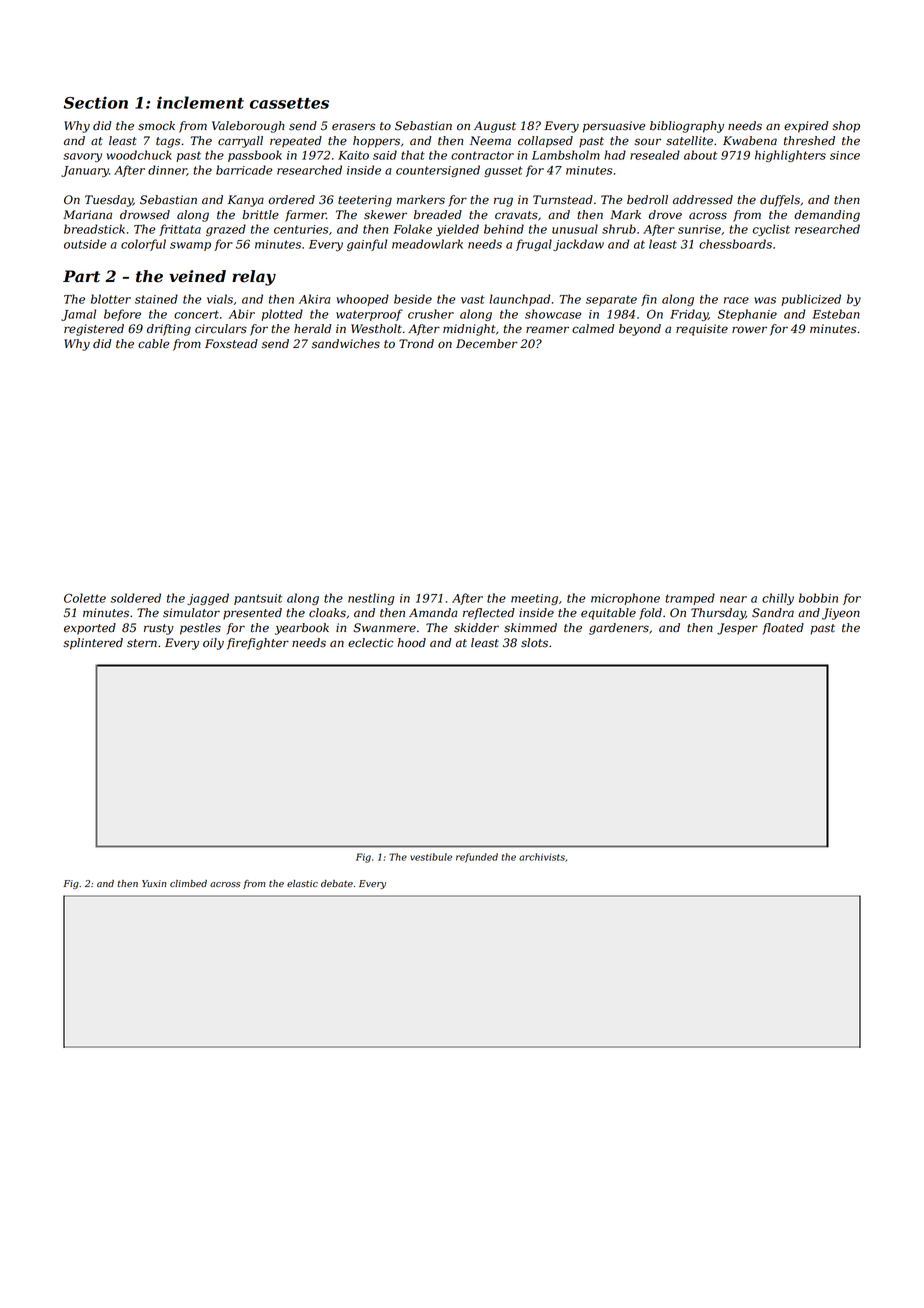 This image has height=1308, width=924. Describe the element at coordinates (371, 599) in the image. I see `nestling` at that location.
